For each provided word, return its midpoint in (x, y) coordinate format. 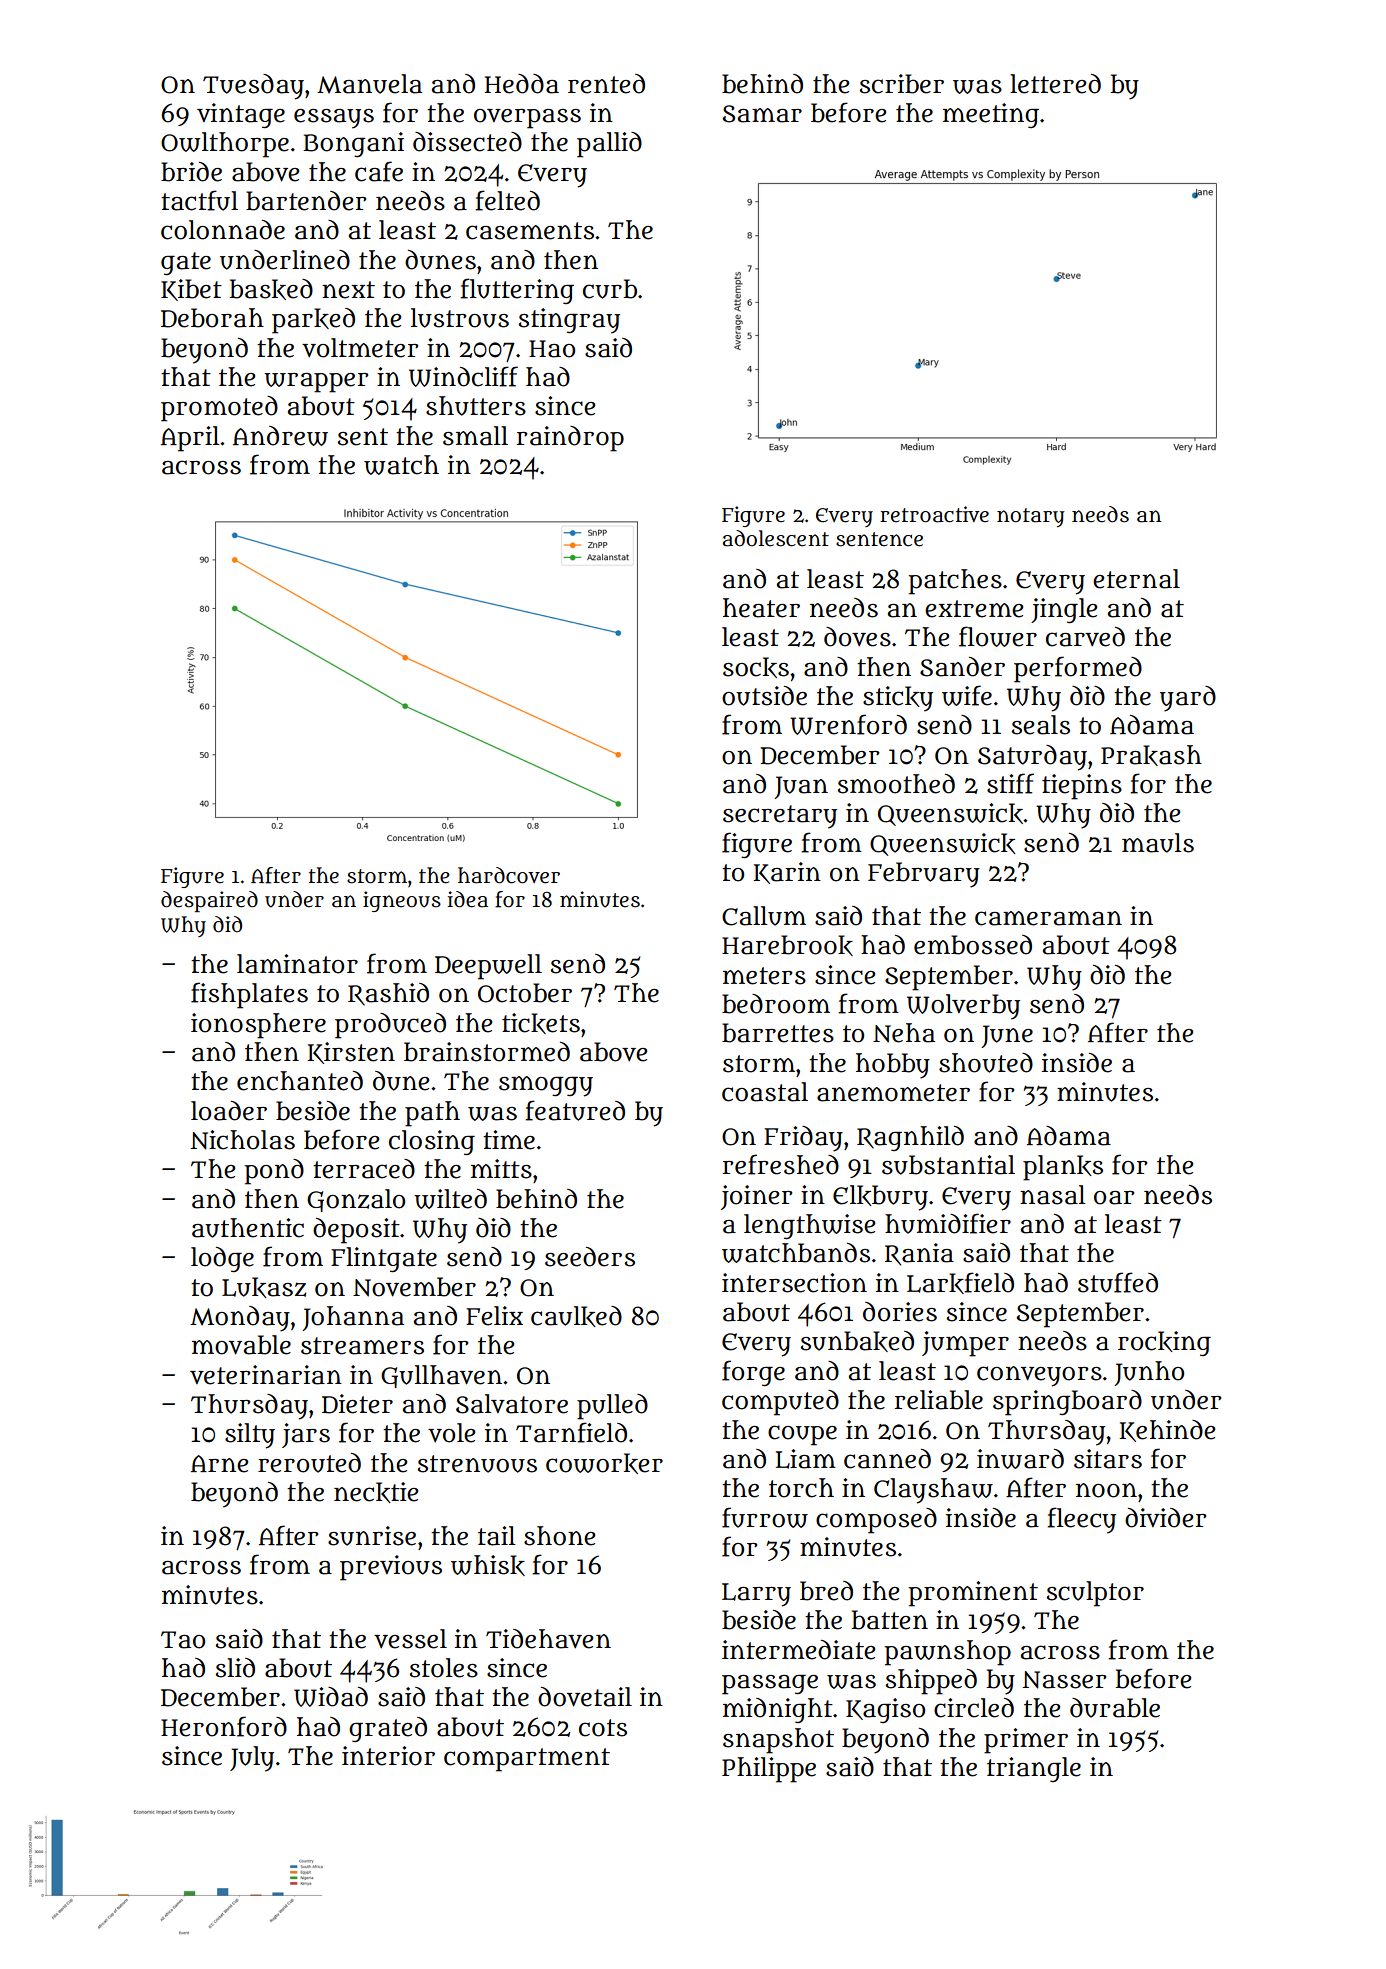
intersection (794, 1283)
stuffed (1118, 1282)
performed (1078, 669)
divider (1165, 1518)
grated (388, 1729)
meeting (991, 115)
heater (761, 608)
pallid (609, 145)
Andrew (280, 436)
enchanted (300, 1081)
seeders (590, 1257)
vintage (241, 115)
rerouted (309, 1463)
